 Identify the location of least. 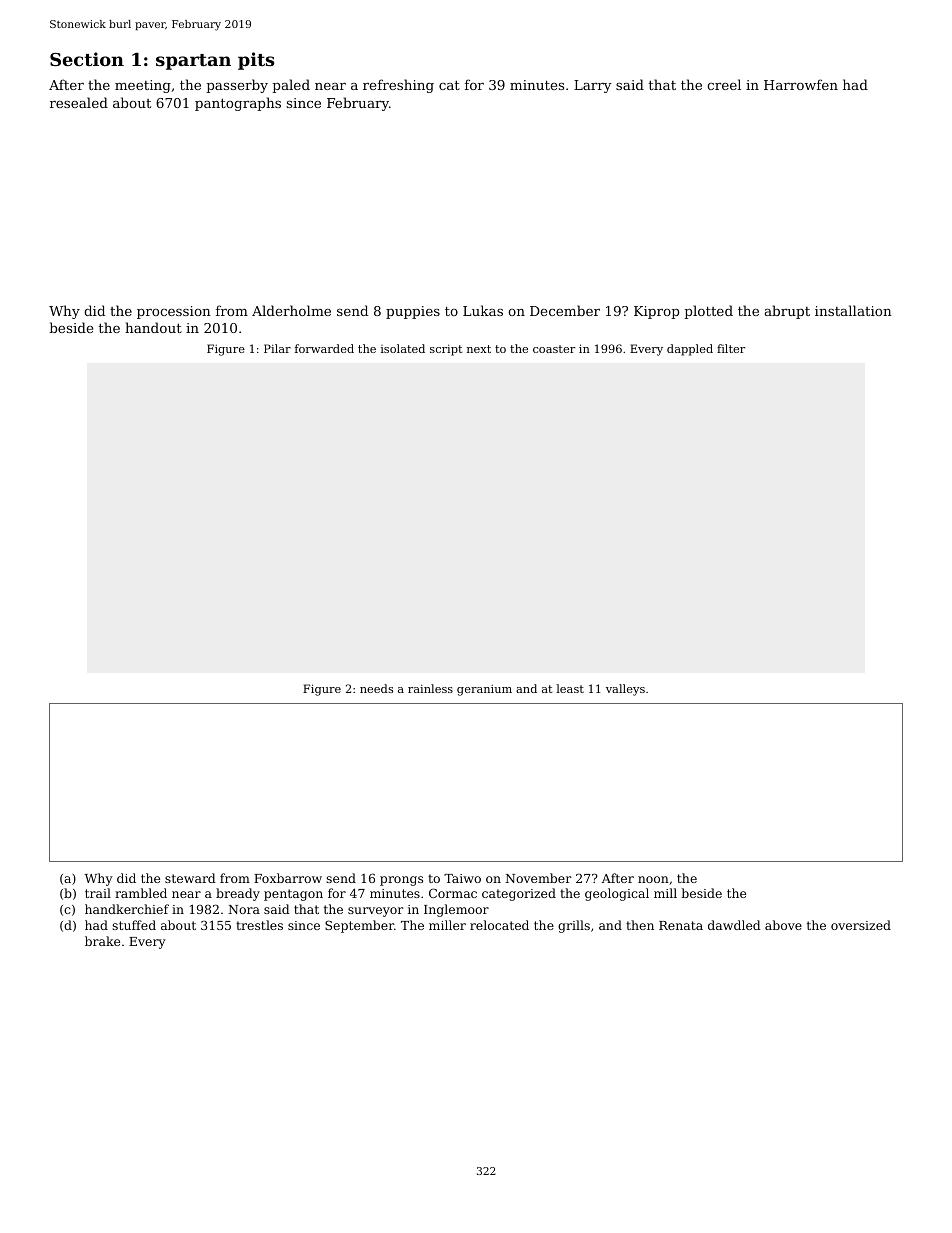
(570, 688).
